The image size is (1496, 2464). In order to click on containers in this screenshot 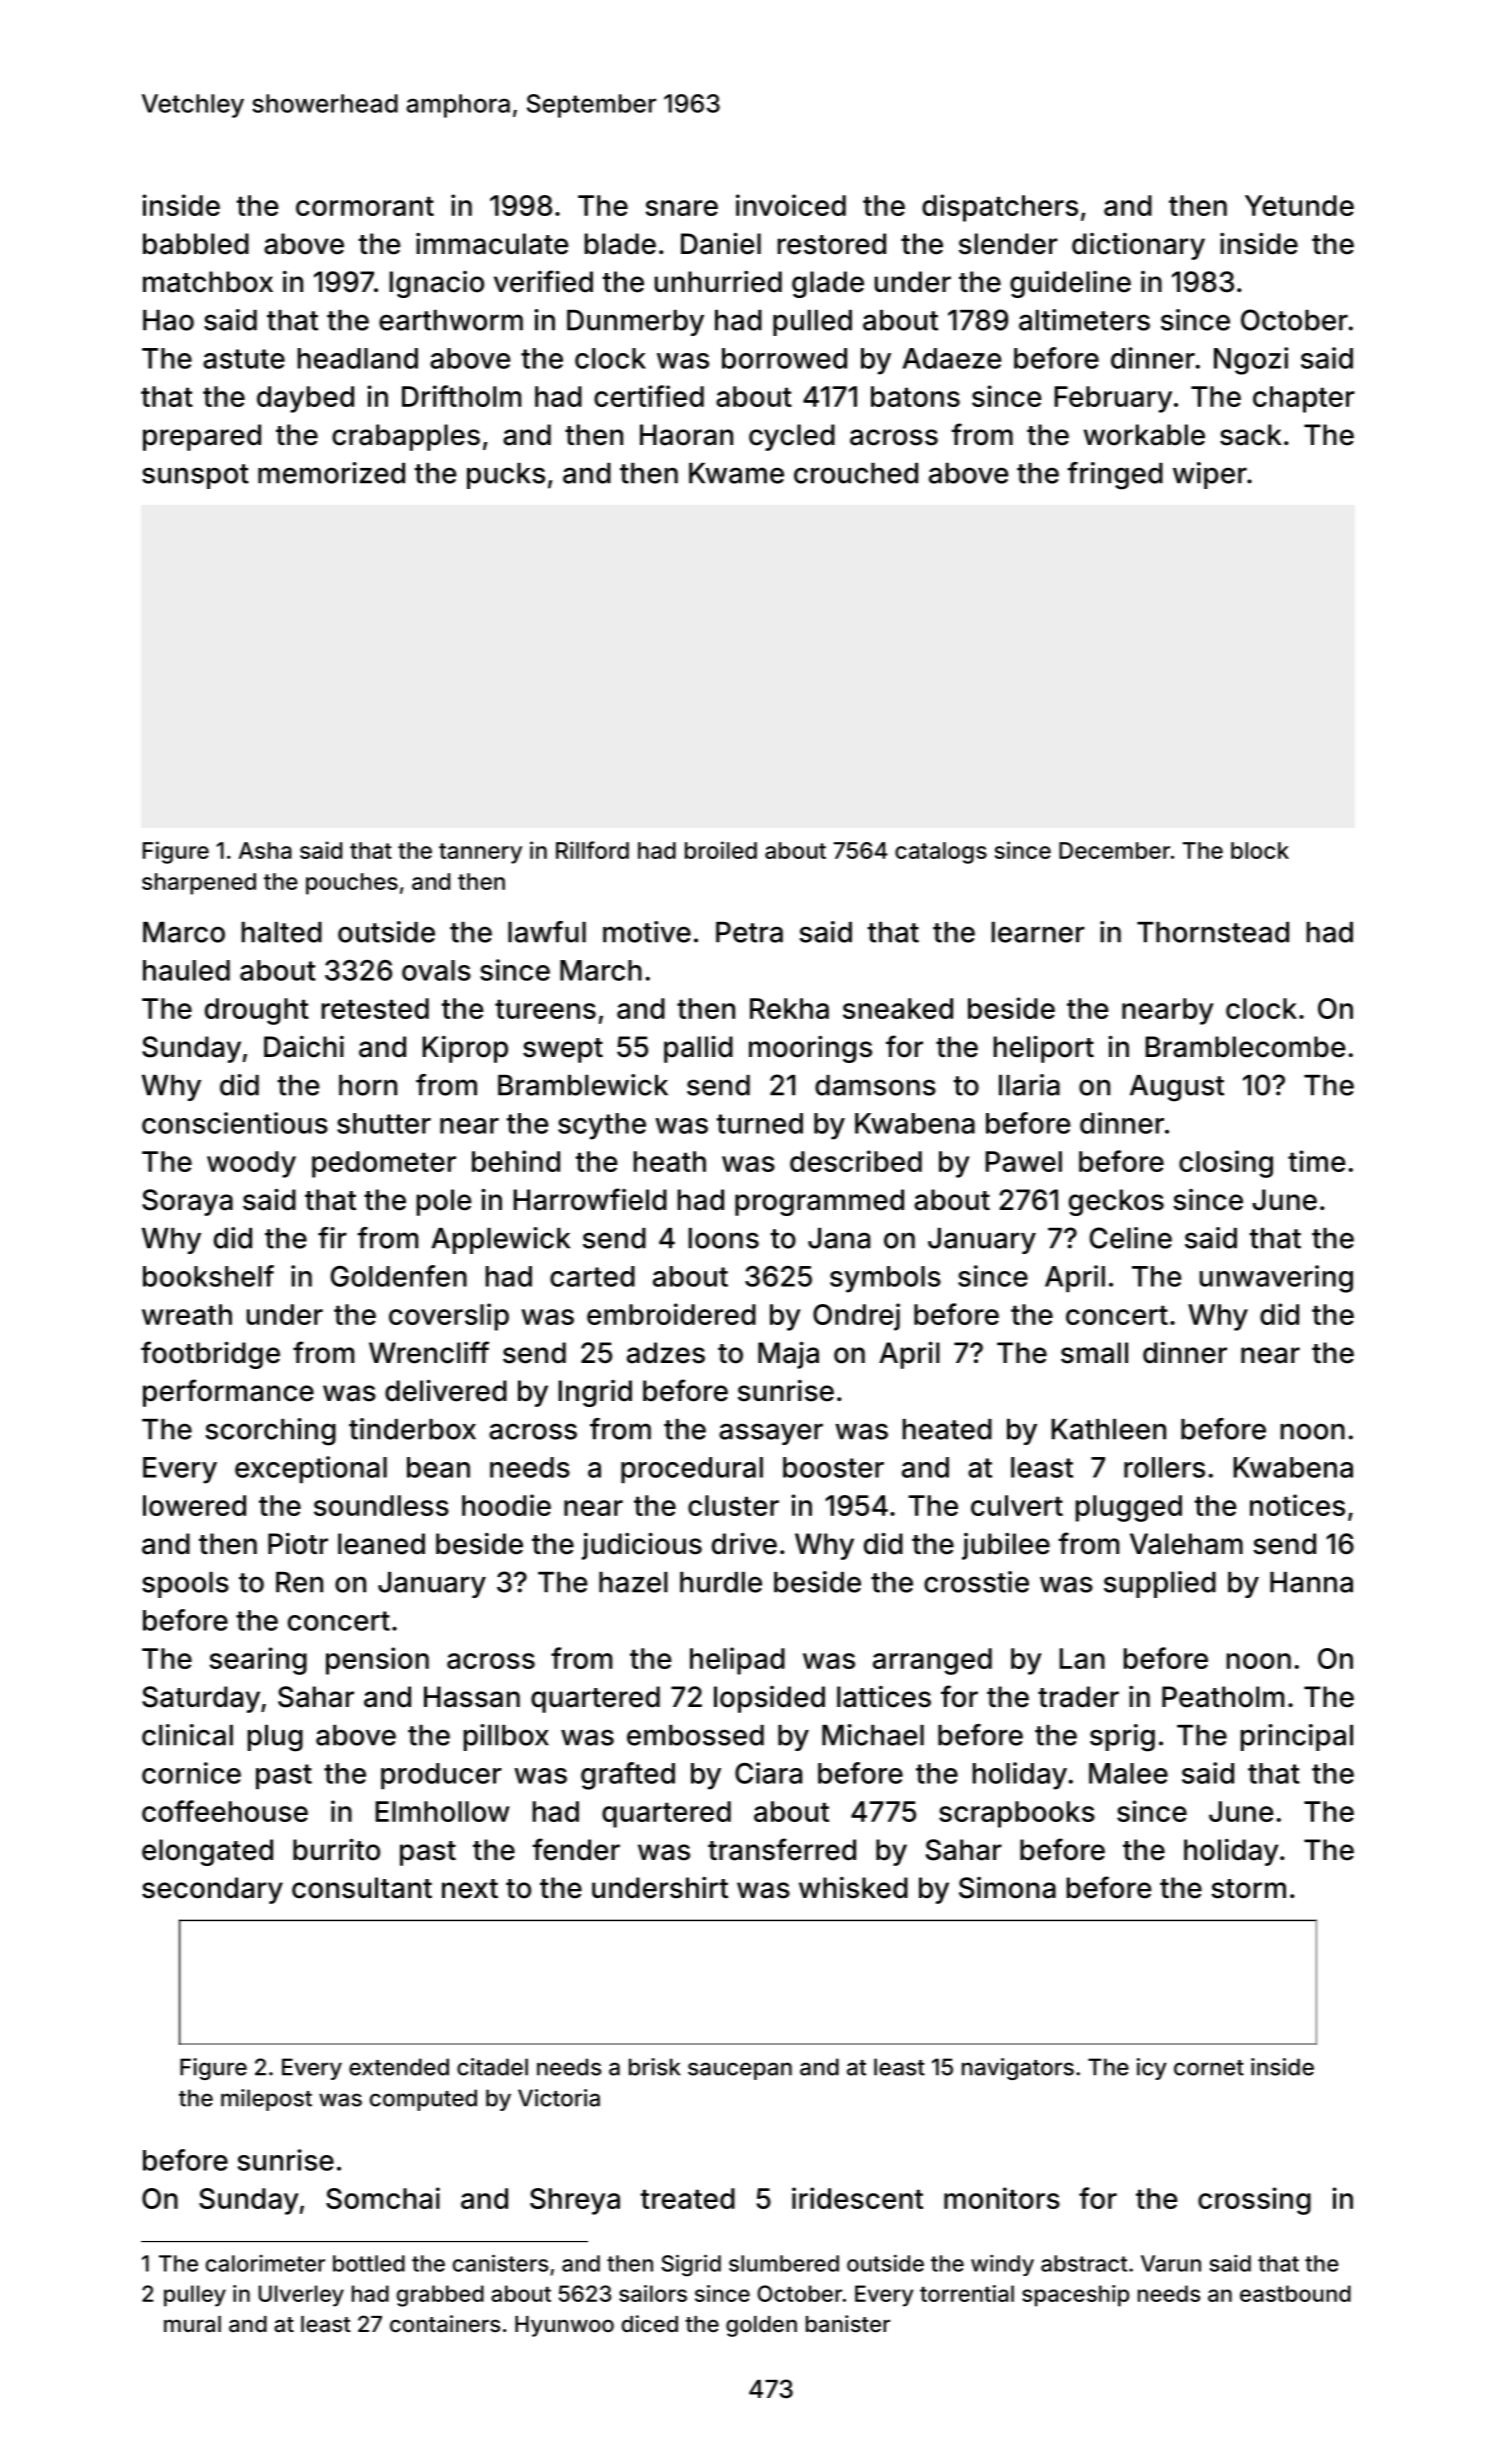, I will do `click(445, 2324)`.
